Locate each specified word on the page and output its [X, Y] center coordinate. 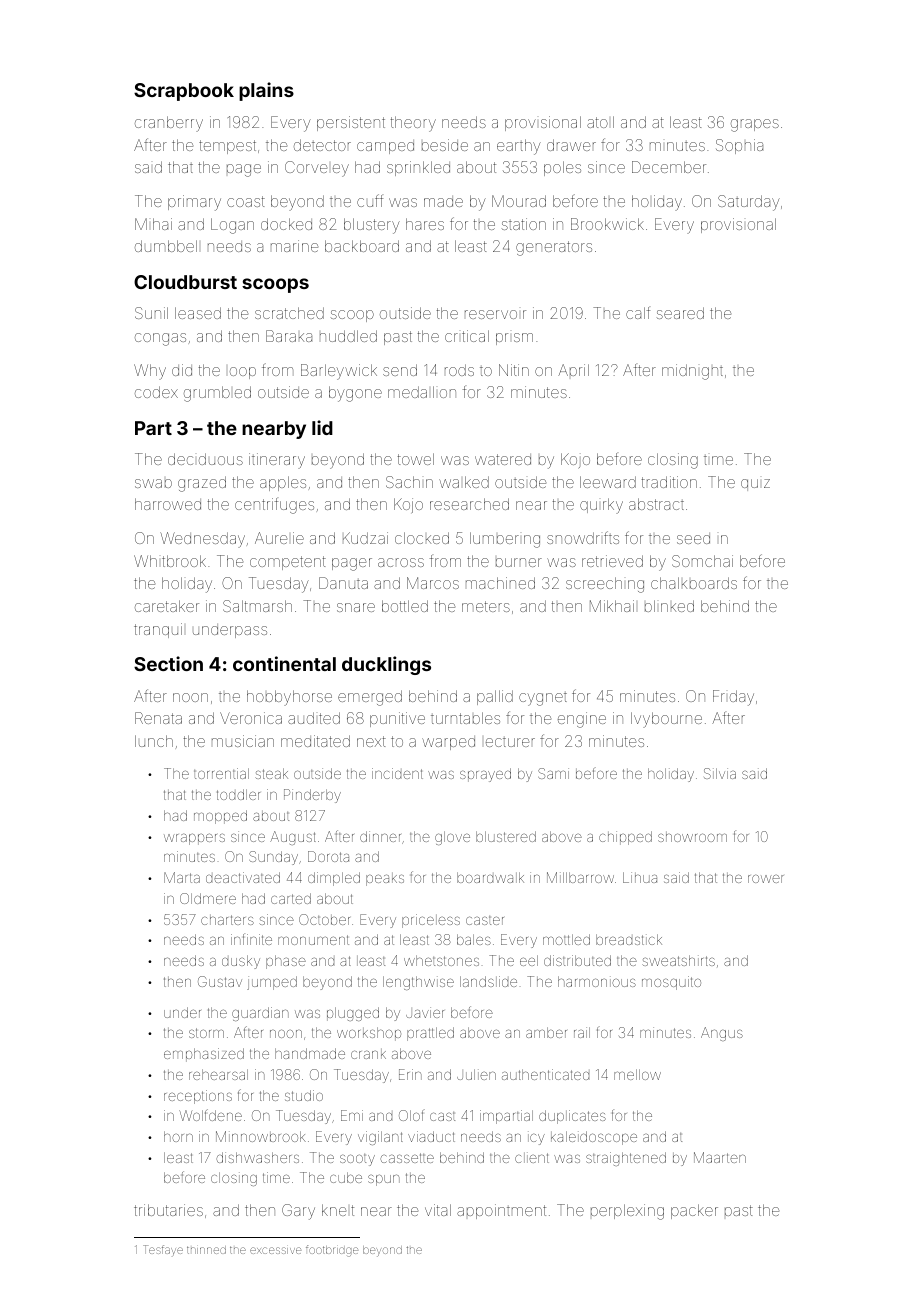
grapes [755, 125]
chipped [625, 838]
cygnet [543, 699]
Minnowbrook [261, 1136]
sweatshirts [678, 960]
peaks [385, 879]
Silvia [720, 773]
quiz [755, 485]
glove [452, 838]
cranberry [169, 124]
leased [198, 313]
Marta [182, 877]
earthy [519, 147]
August [293, 838]
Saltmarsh [257, 606]
